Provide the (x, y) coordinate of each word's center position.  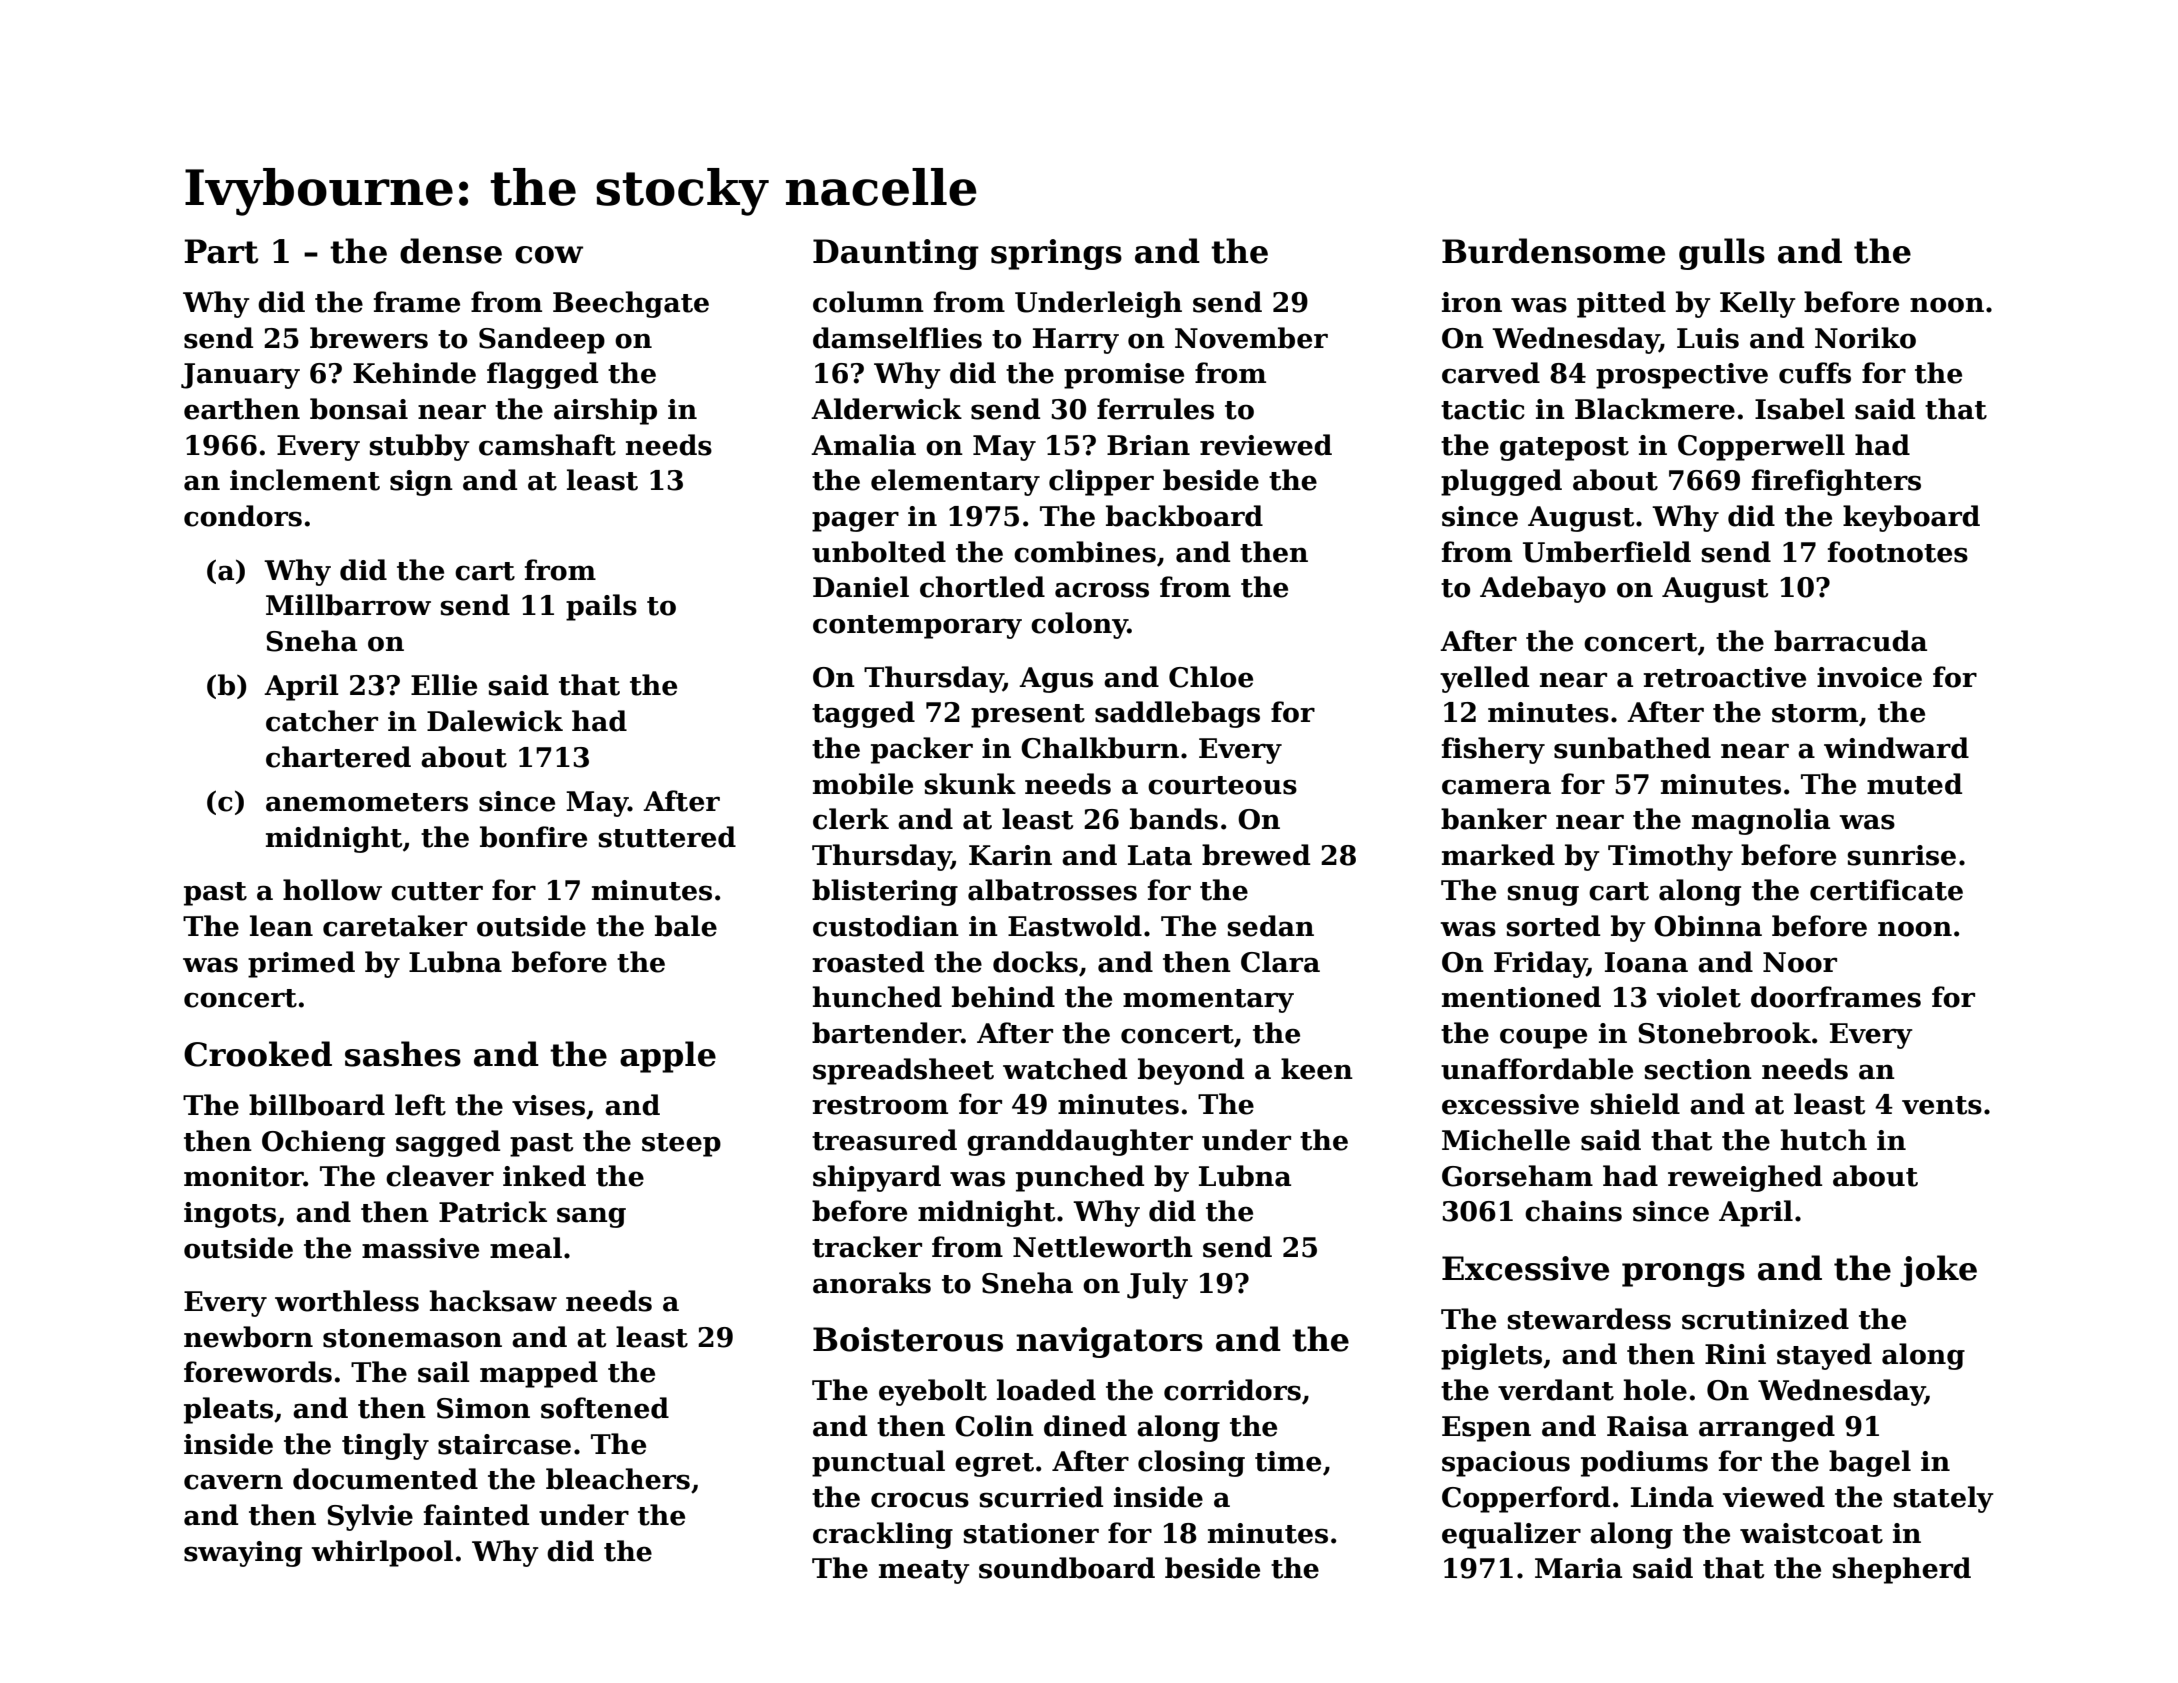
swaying (243, 1554)
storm (1815, 713)
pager (855, 521)
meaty (924, 1572)
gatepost (1564, 449)
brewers (369, 338)
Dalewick (495, 721)
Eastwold (1075, 926)
